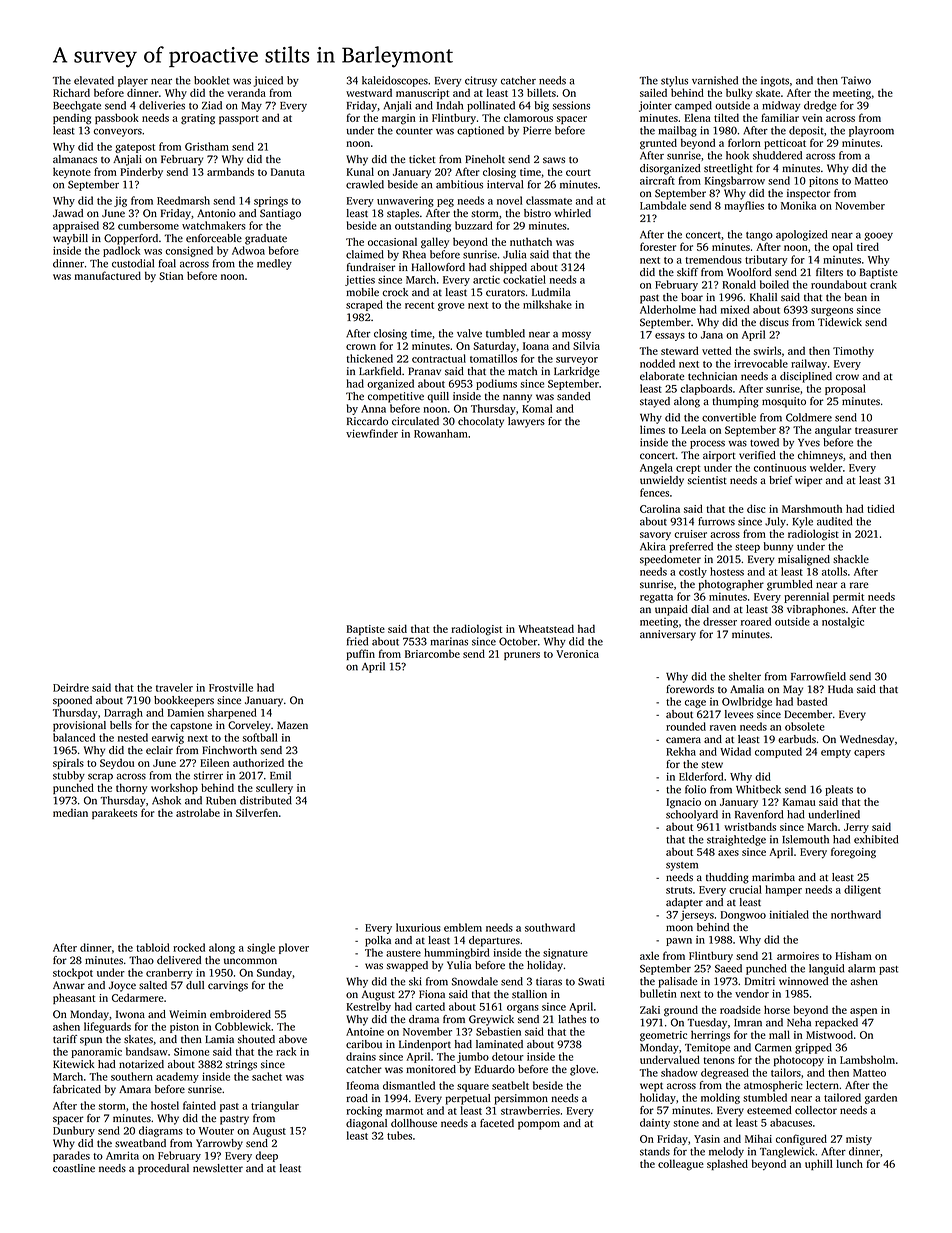  Describe the element at coordinates (228, 986) in the screenshot. I see `carvings` at that location.
